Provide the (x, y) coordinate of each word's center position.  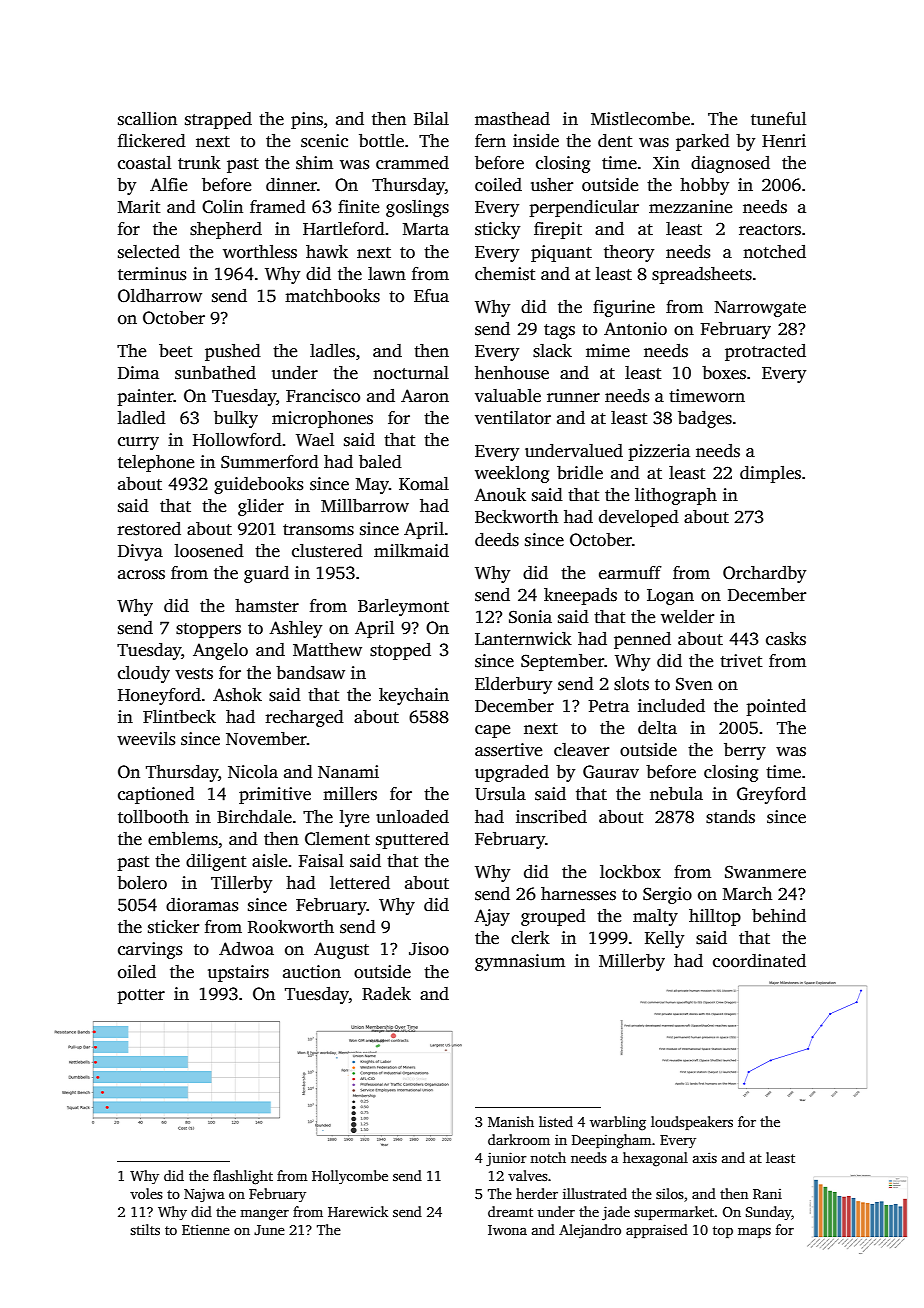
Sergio (667, 895)
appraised (657, 1231)
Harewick (358, 1211)
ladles (332, 351)
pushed (233, 352)
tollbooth (153, 817)
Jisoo (429, 949)
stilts (145, 1229)
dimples (770, 474)
